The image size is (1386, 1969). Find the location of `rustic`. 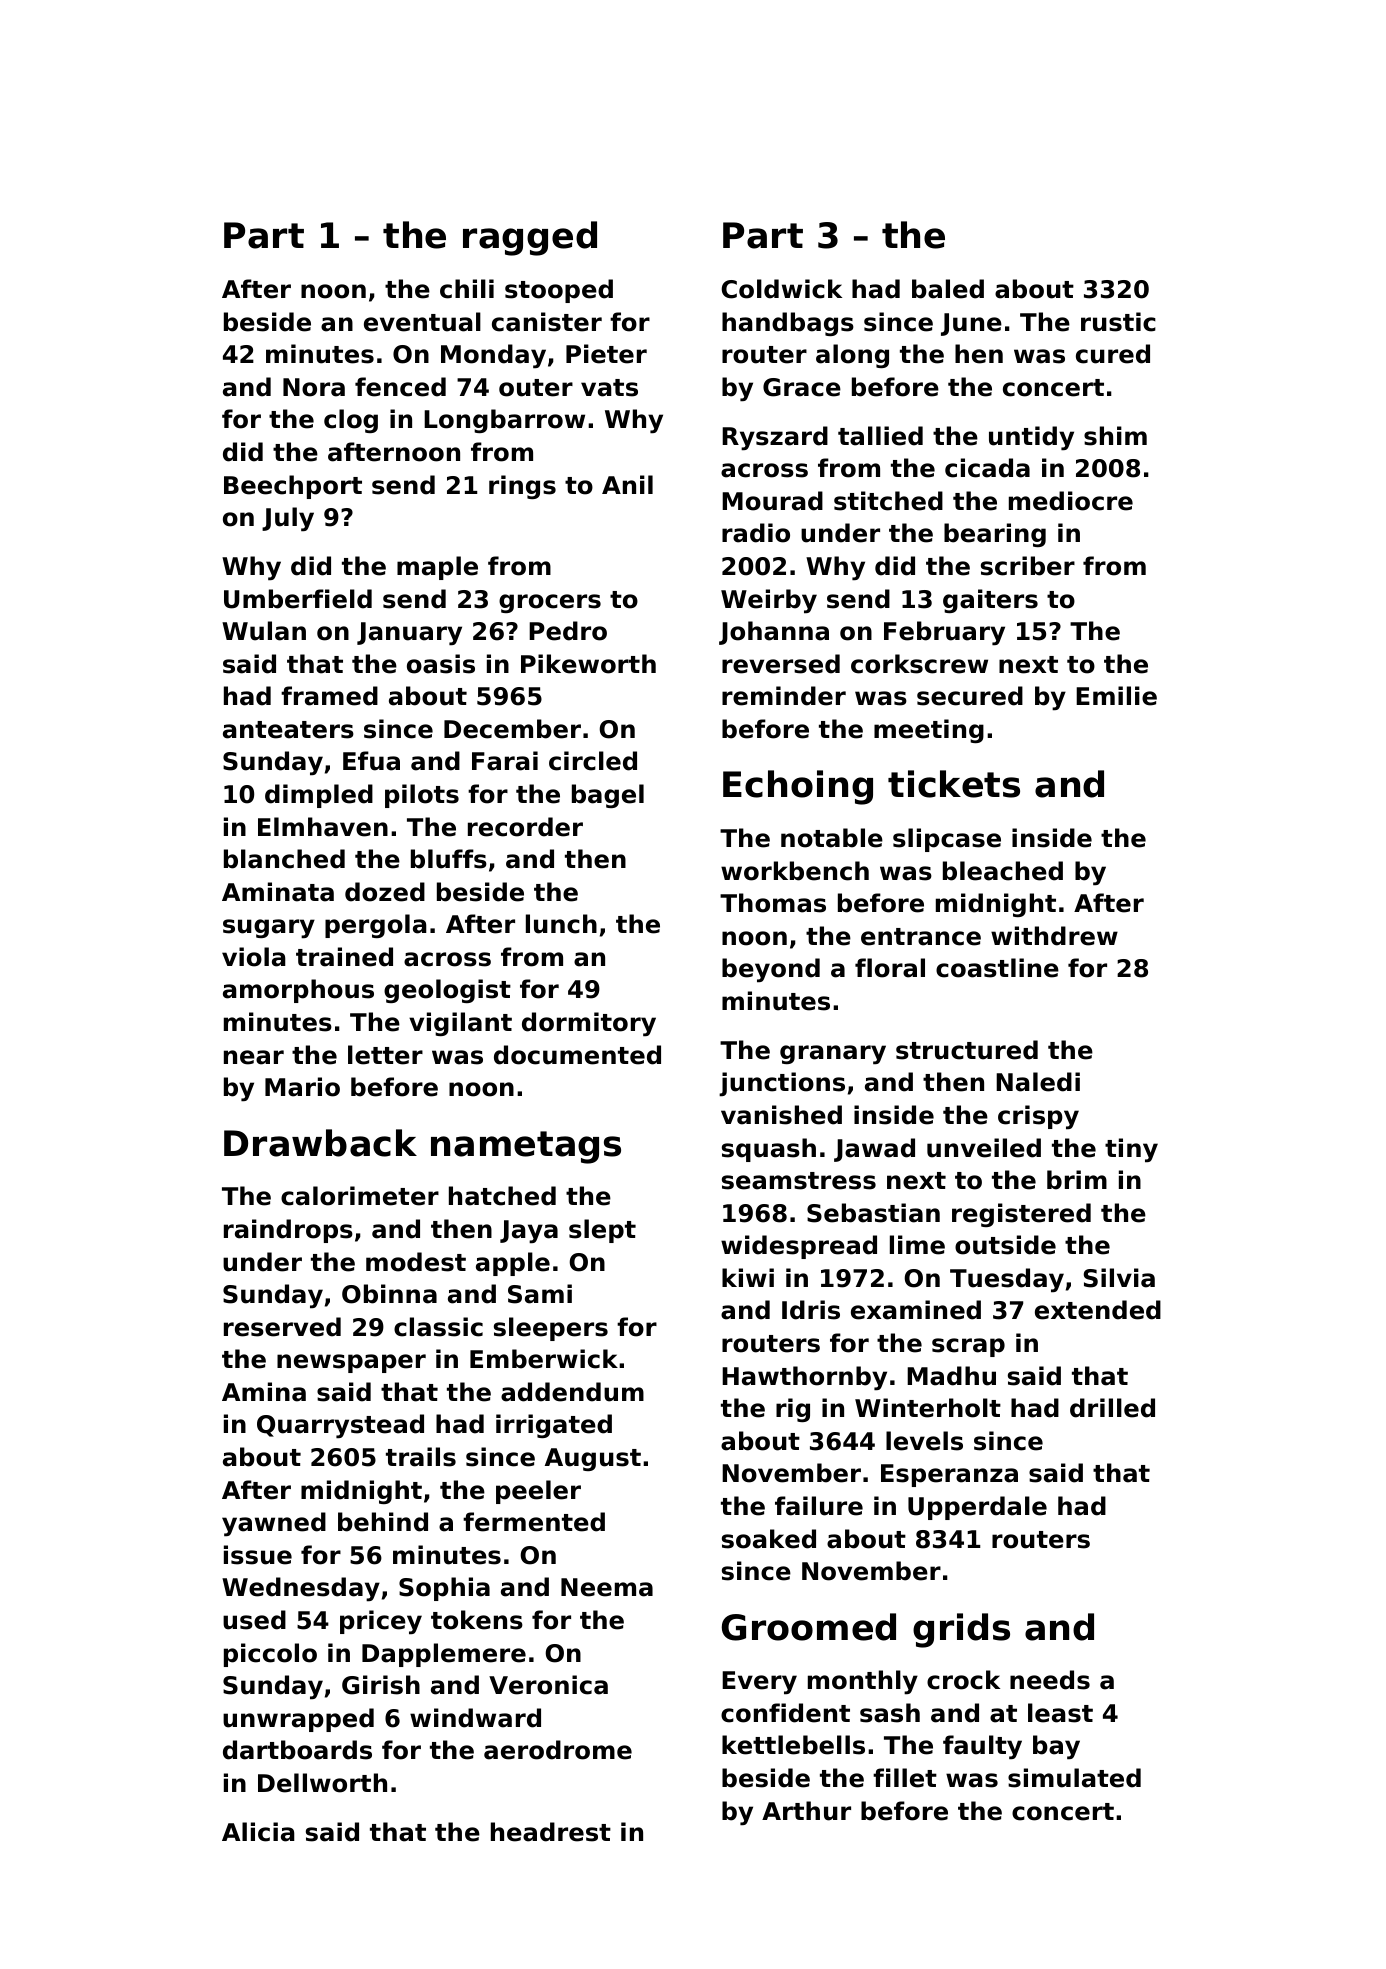

rustic is located at coordinates (1118, 322).
